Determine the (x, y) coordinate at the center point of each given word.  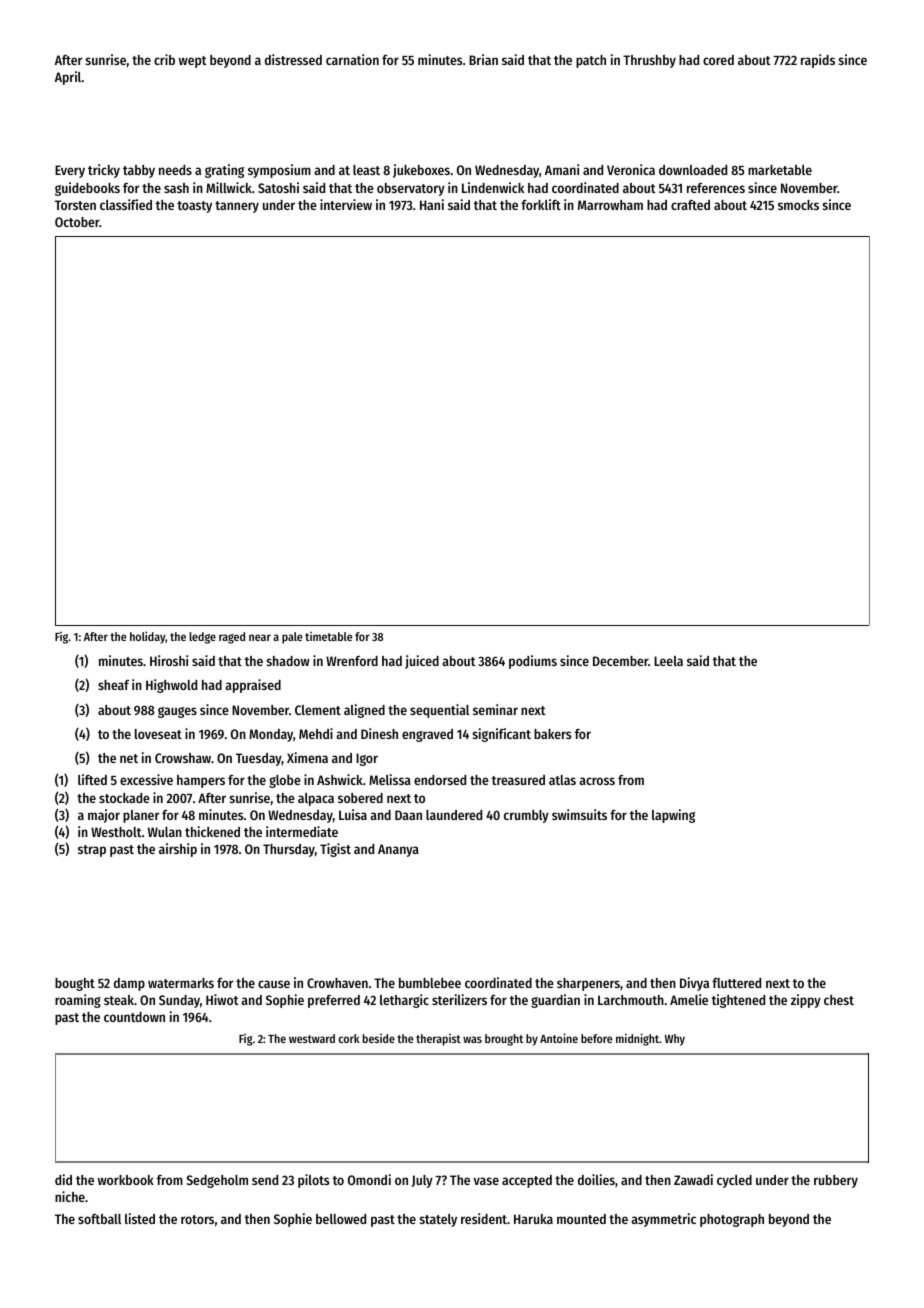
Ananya (398, 850)
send (265, 1180)
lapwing (673, 816)
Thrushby (649, 61)
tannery (237, 207)
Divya (694, 984)
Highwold (171, 686)
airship (178, 850)
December (620, 661)
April (68, 78)
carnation (352, 59)
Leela (668, 661)
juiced (422, 662)
